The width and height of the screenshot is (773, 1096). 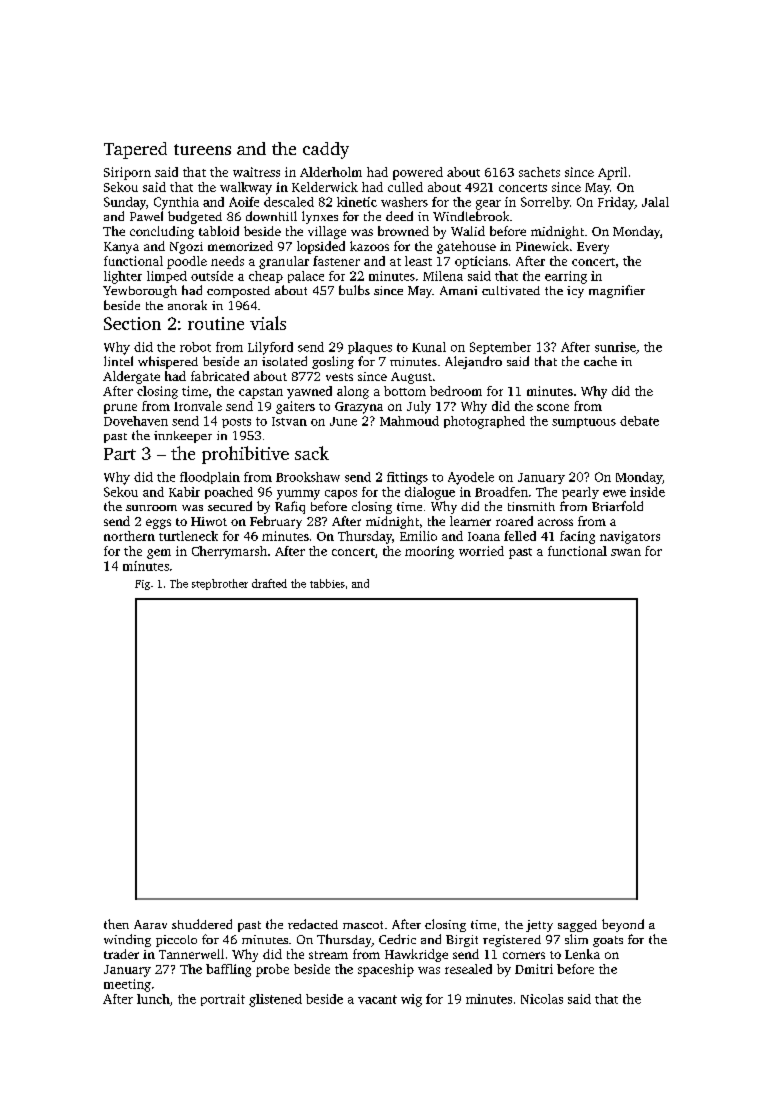 What do you see at coordinates (639, 421) in the screenshot?
I see `debate` at bounding box center [639, 421].
